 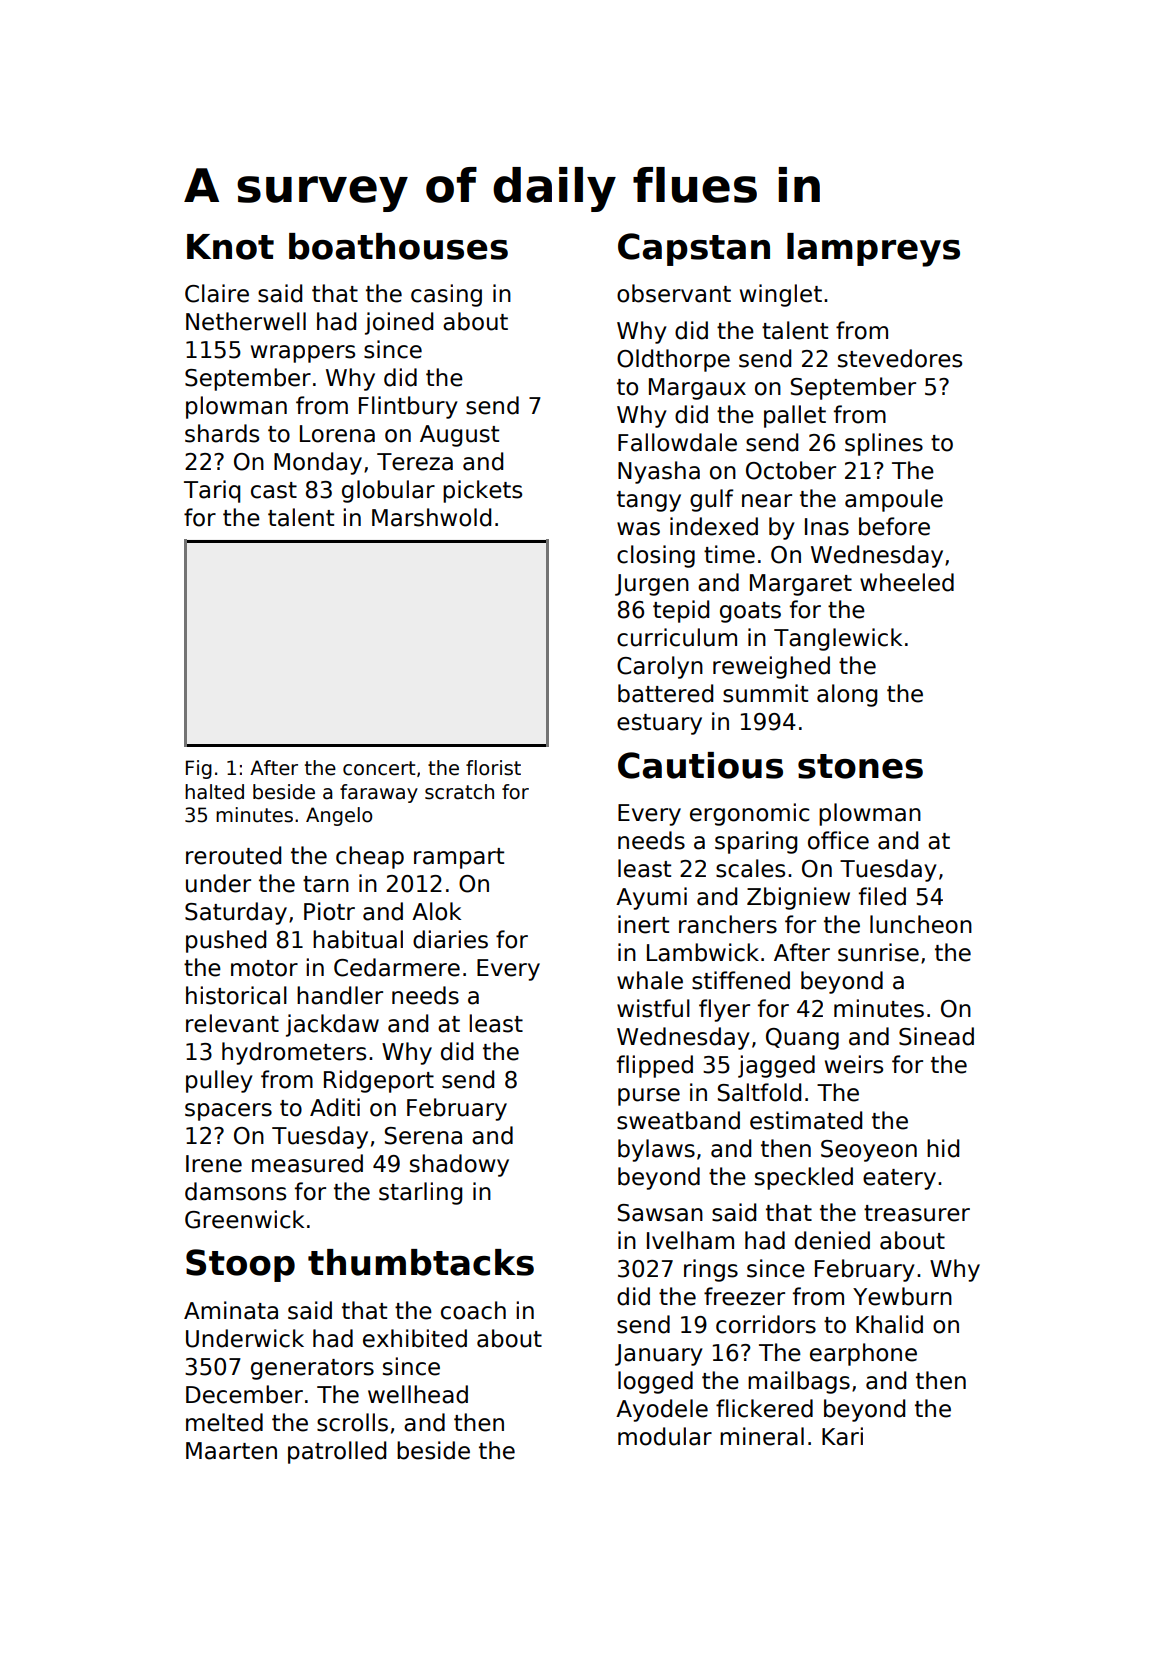 What do you see at coordinates (827, 527) in the page?
I see `Inas` at bounding box center [827, 527].
